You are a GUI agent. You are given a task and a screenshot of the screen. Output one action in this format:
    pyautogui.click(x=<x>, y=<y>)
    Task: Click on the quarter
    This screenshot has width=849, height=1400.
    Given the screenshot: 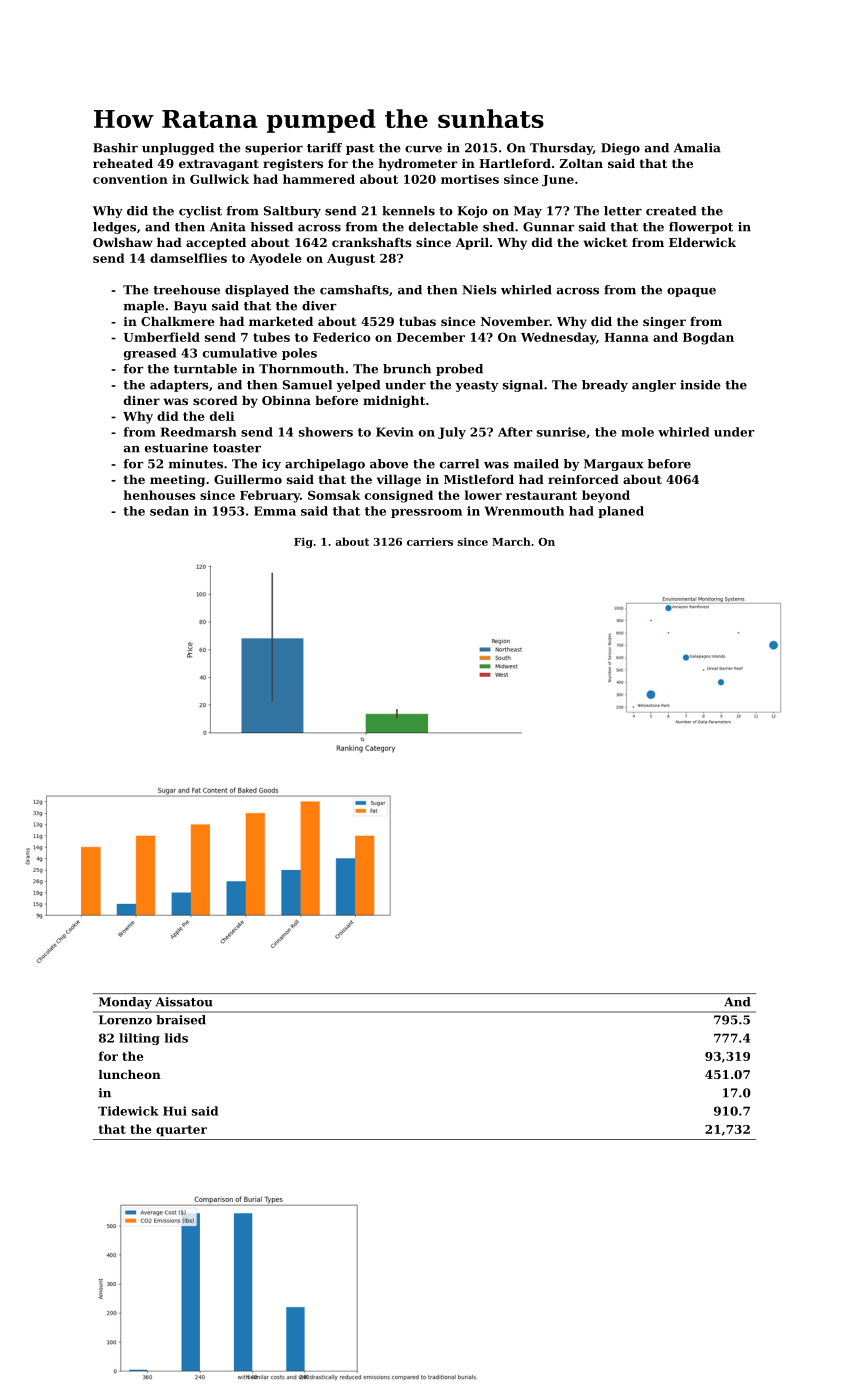 What is the action you would take?
    pyautogui.click(x=181, y=1131)
